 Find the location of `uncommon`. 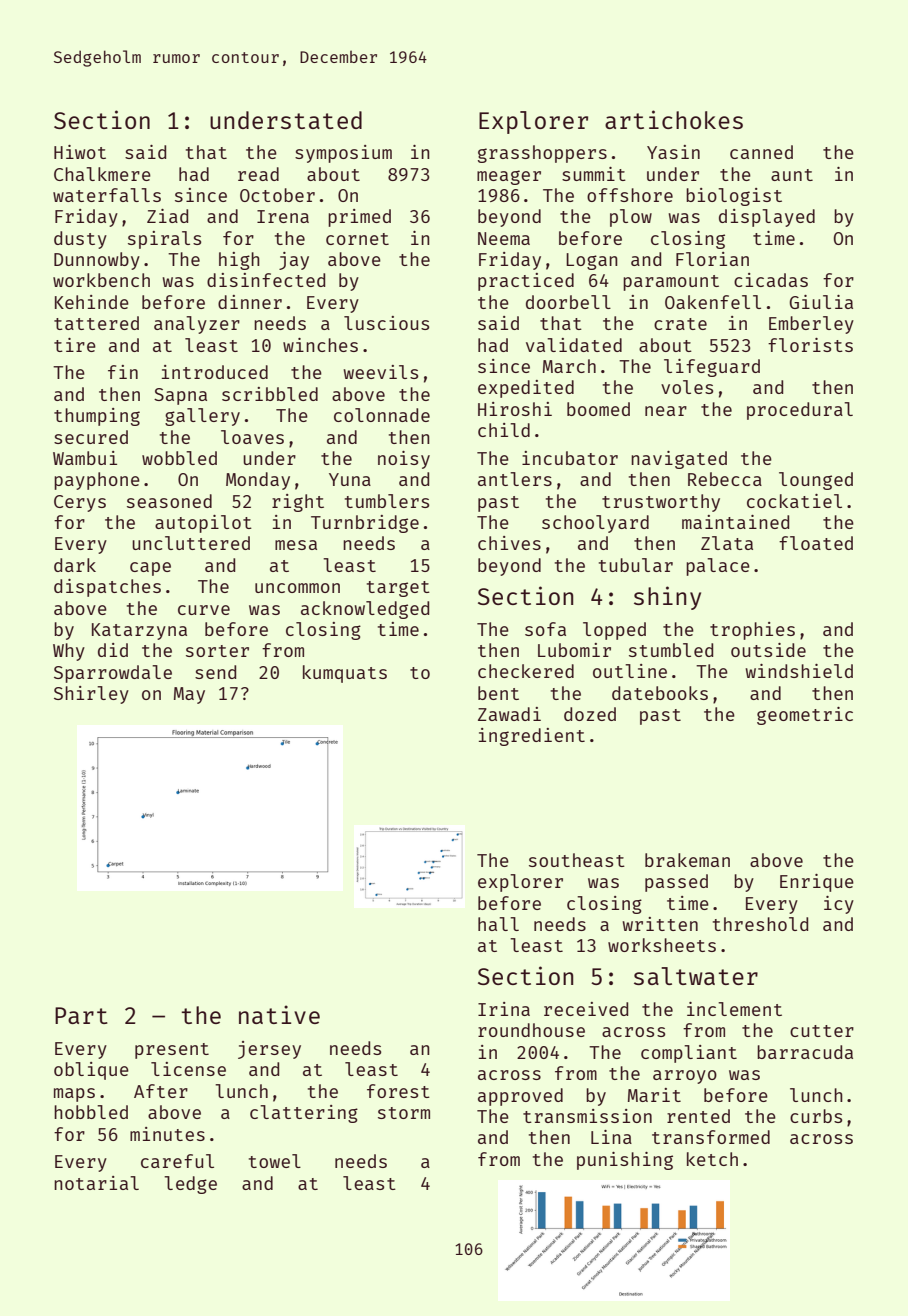

uncommon is located at coordinates (297, 588).
